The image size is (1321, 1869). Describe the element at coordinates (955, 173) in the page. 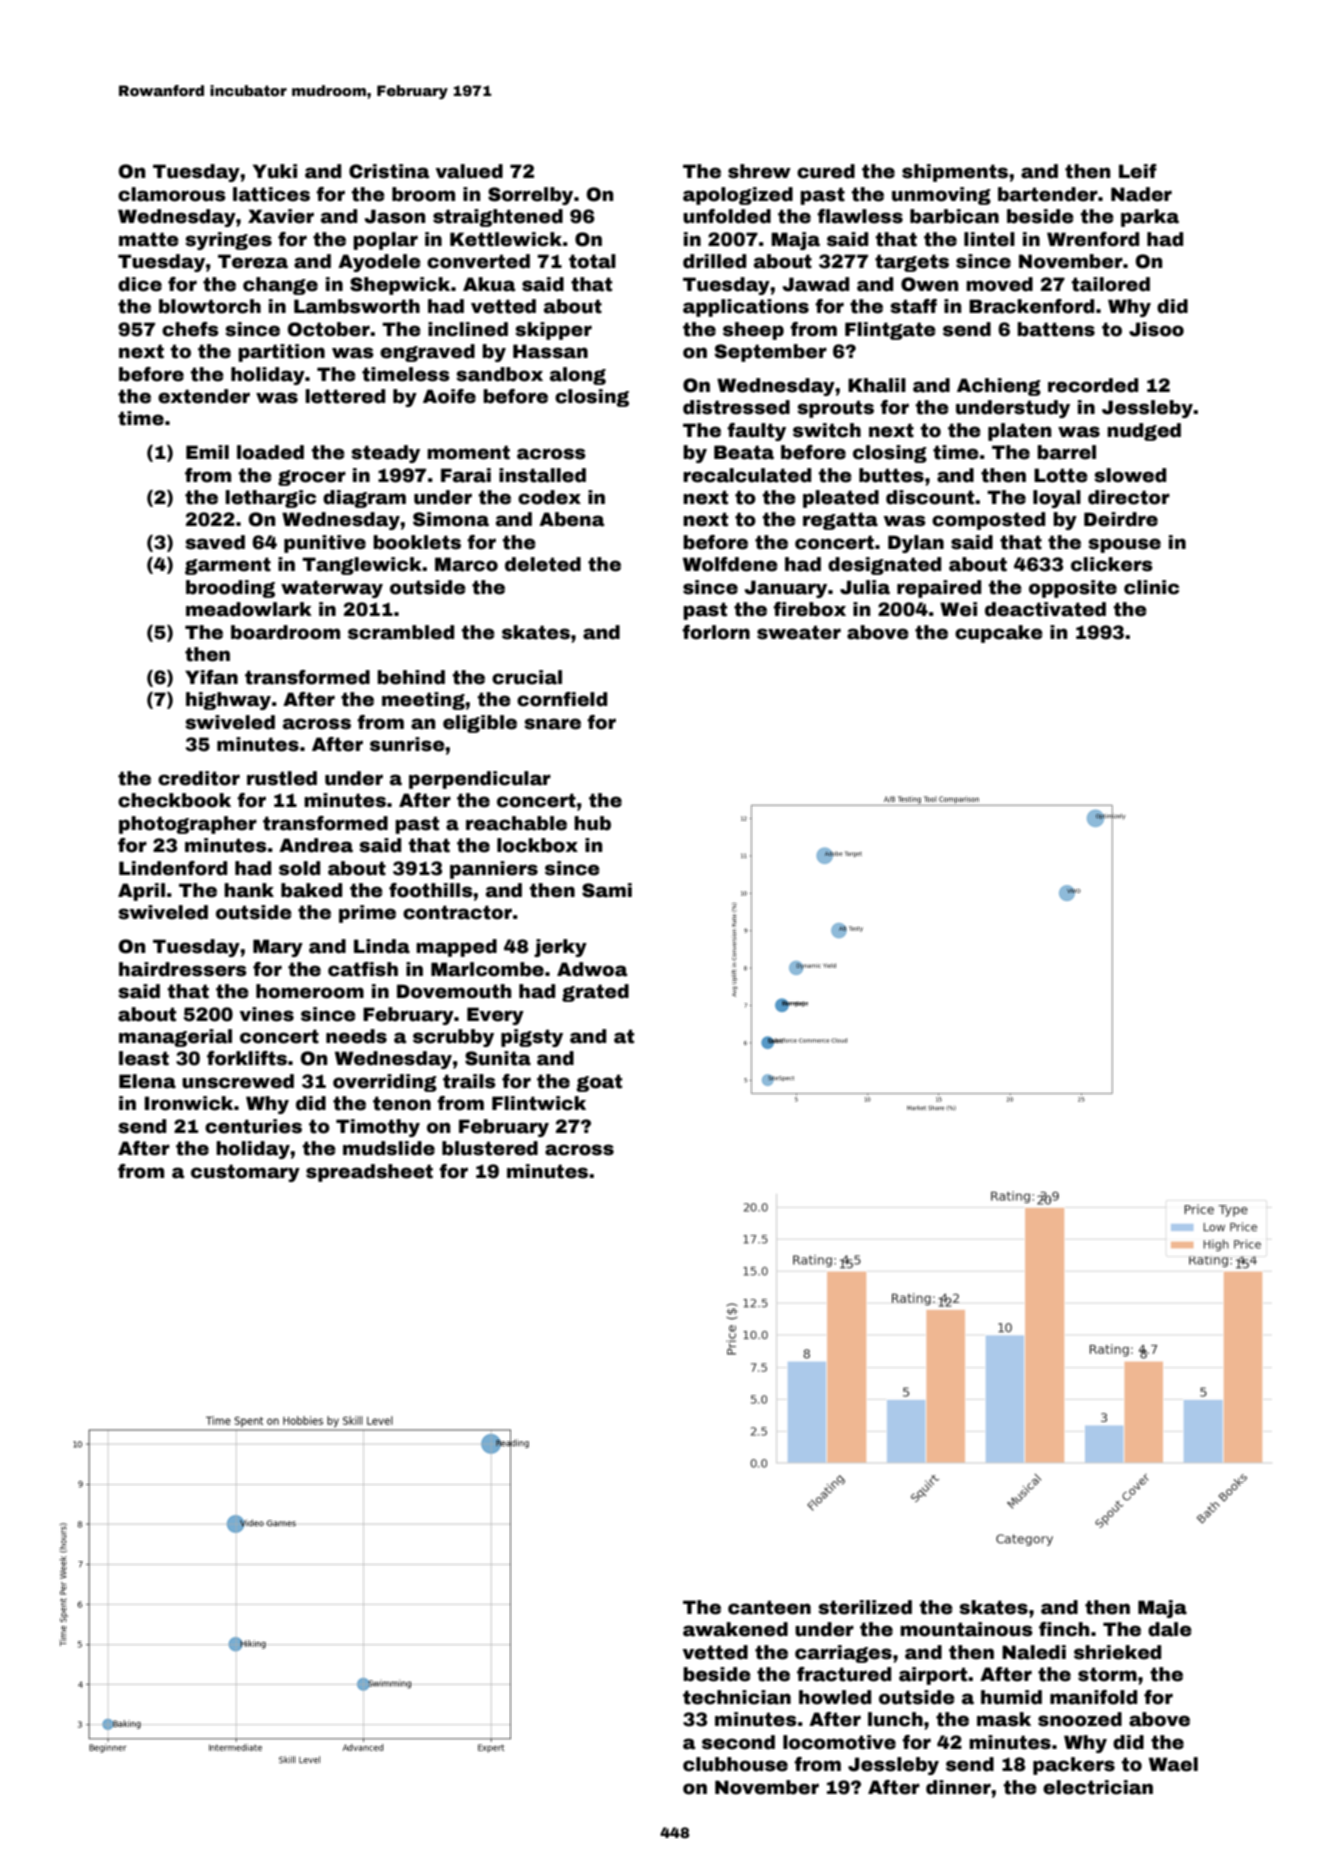

I see `shipments` at that location.
